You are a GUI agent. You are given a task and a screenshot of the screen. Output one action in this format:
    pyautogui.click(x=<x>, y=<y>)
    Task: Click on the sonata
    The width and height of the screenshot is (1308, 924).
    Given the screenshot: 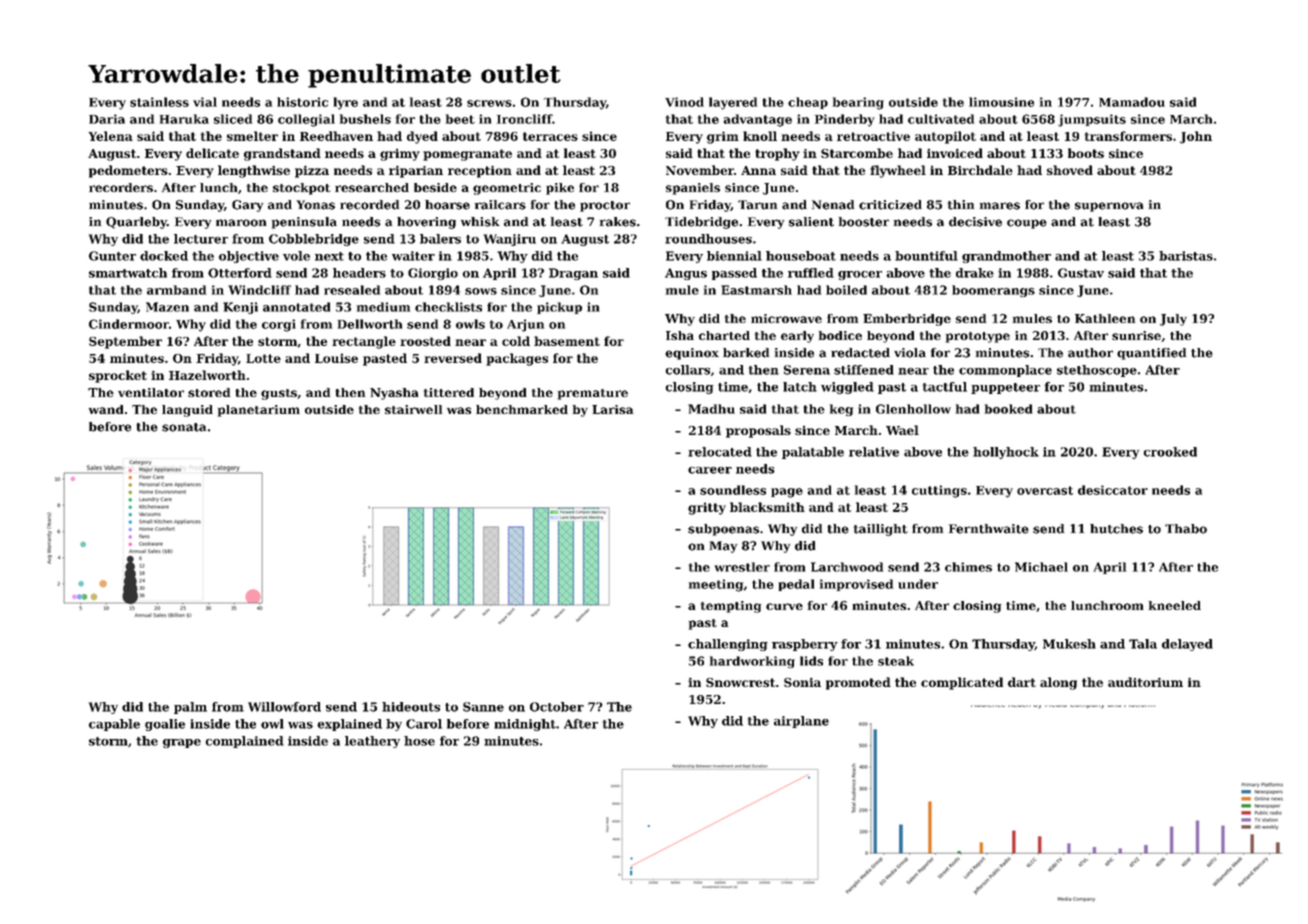 What is the action you would take?
    pyautogui.click(x=184, y=427)
